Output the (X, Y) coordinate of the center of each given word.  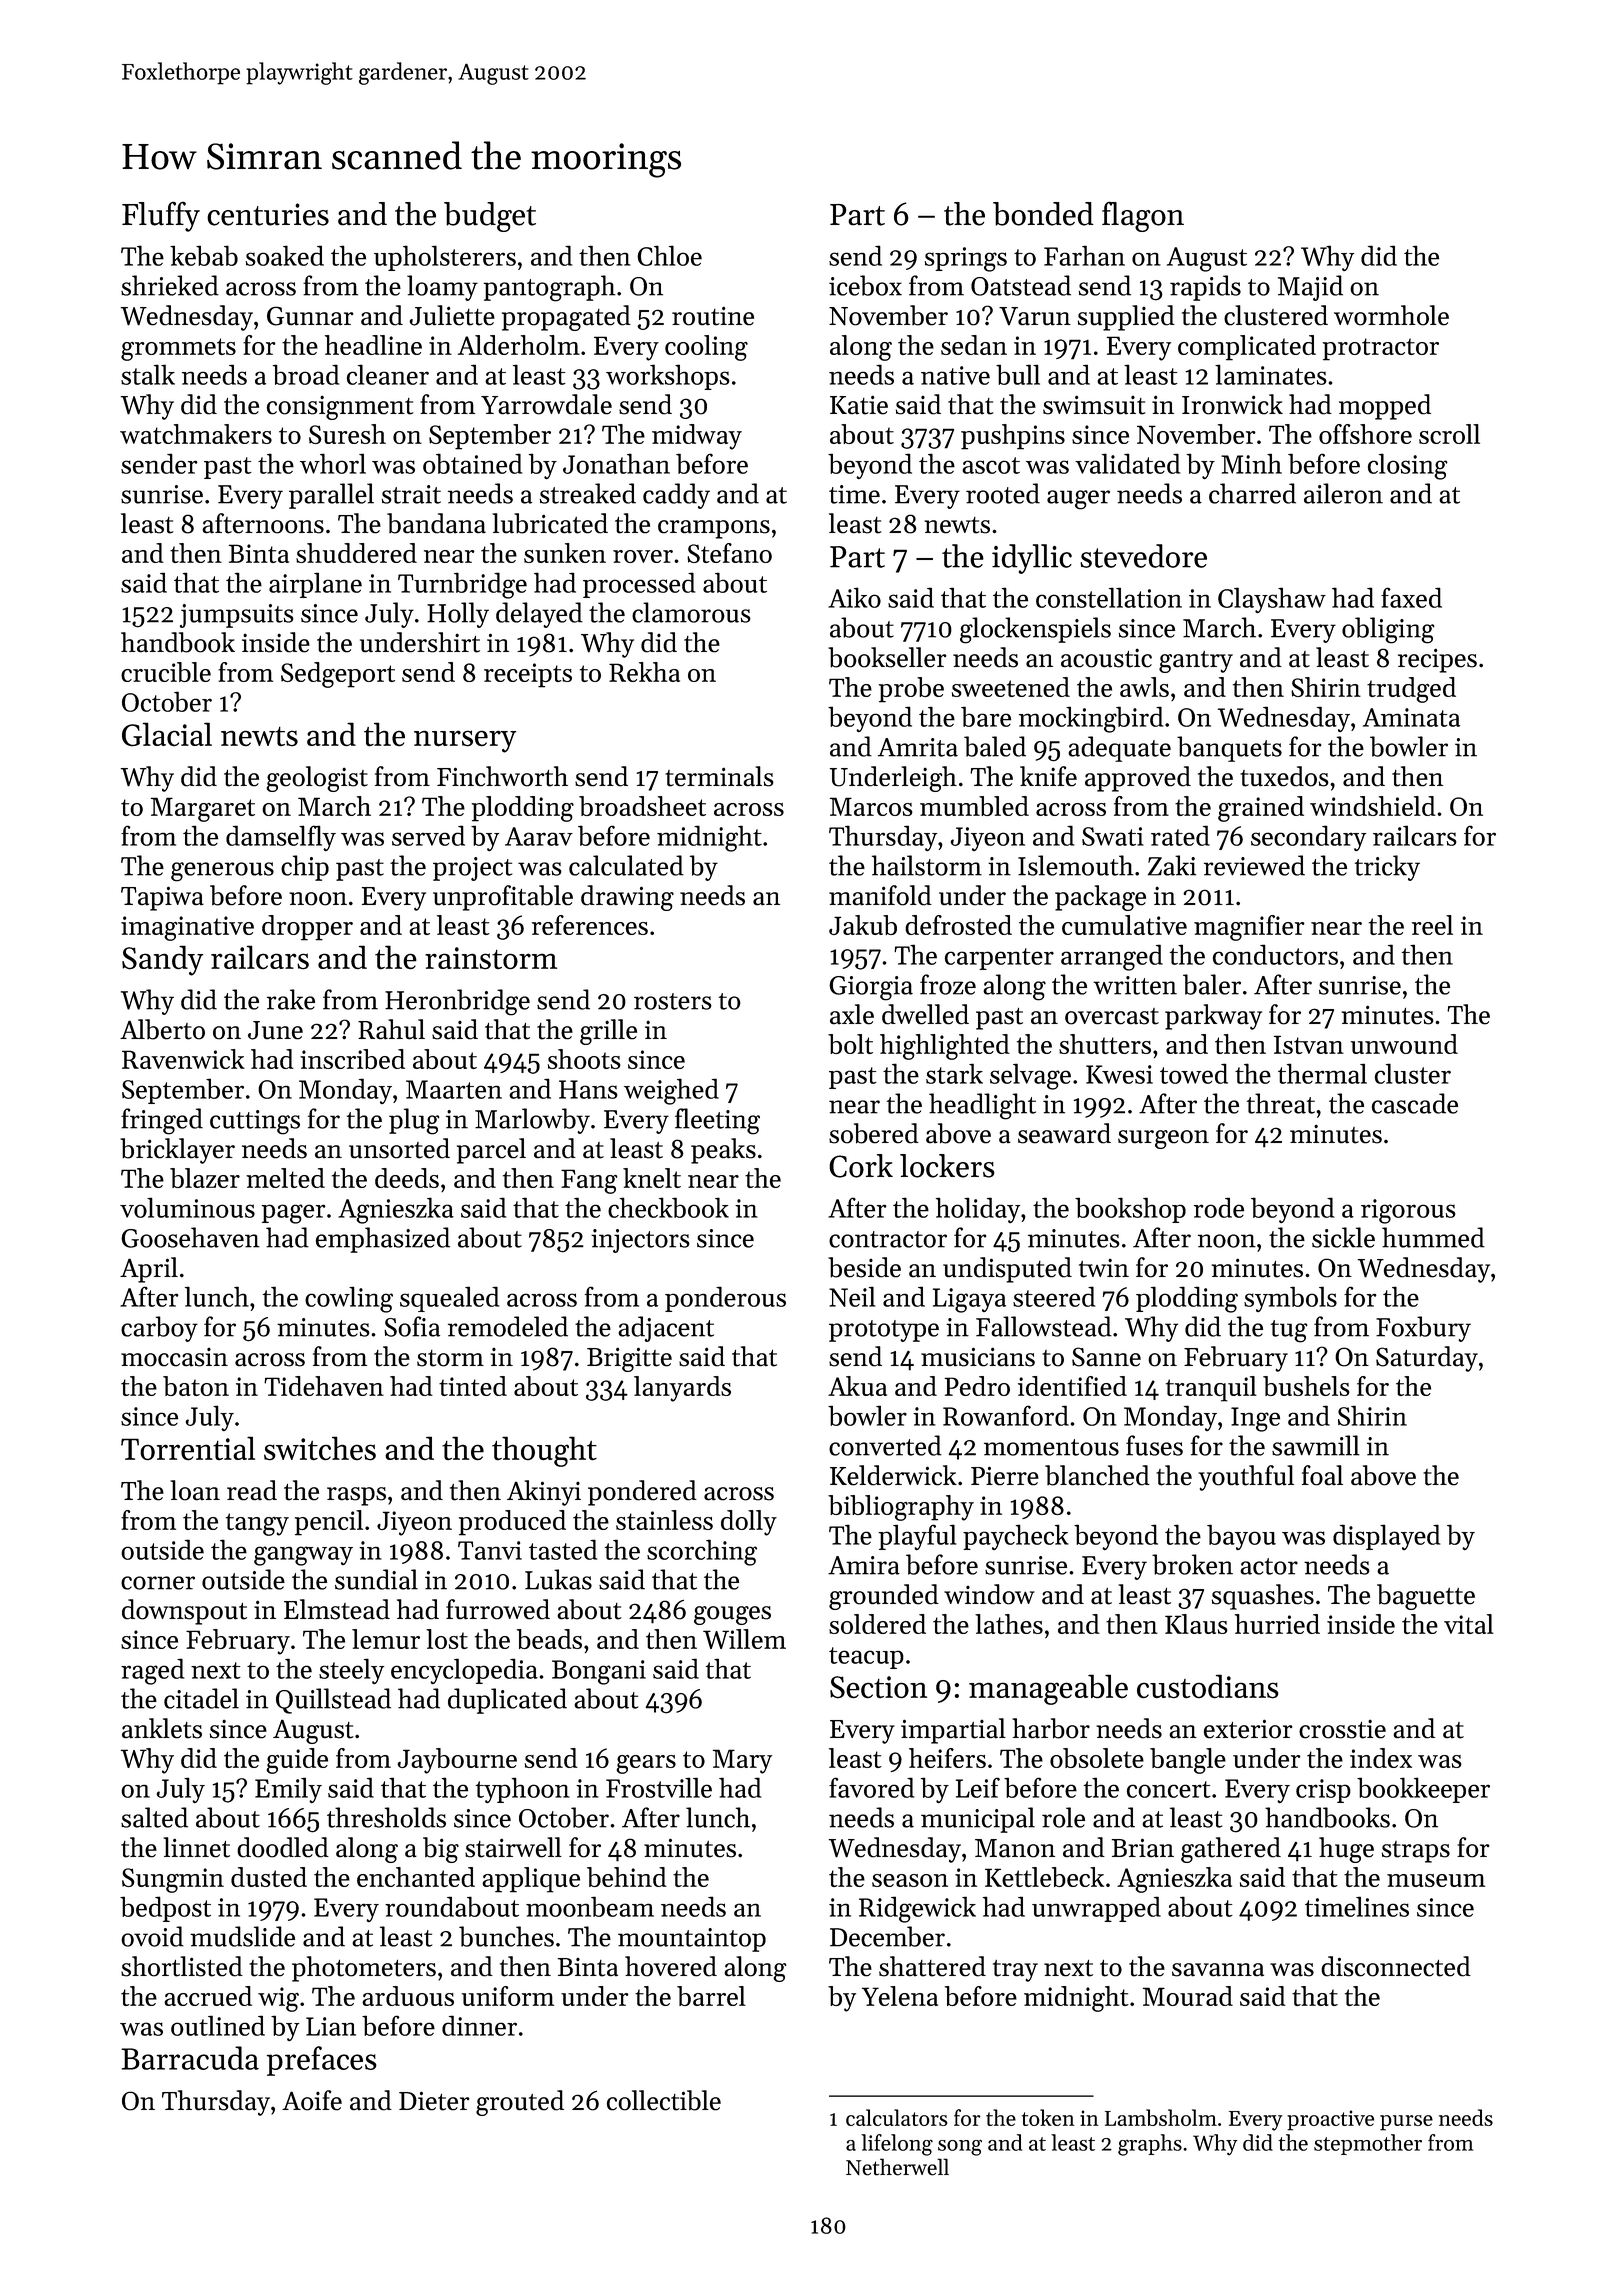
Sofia (412, 1326)
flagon (1143, 216)
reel (1432, 925)
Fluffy (161, 216)
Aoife (312, 2100)
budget (490, 217)
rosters (673, 1001)
